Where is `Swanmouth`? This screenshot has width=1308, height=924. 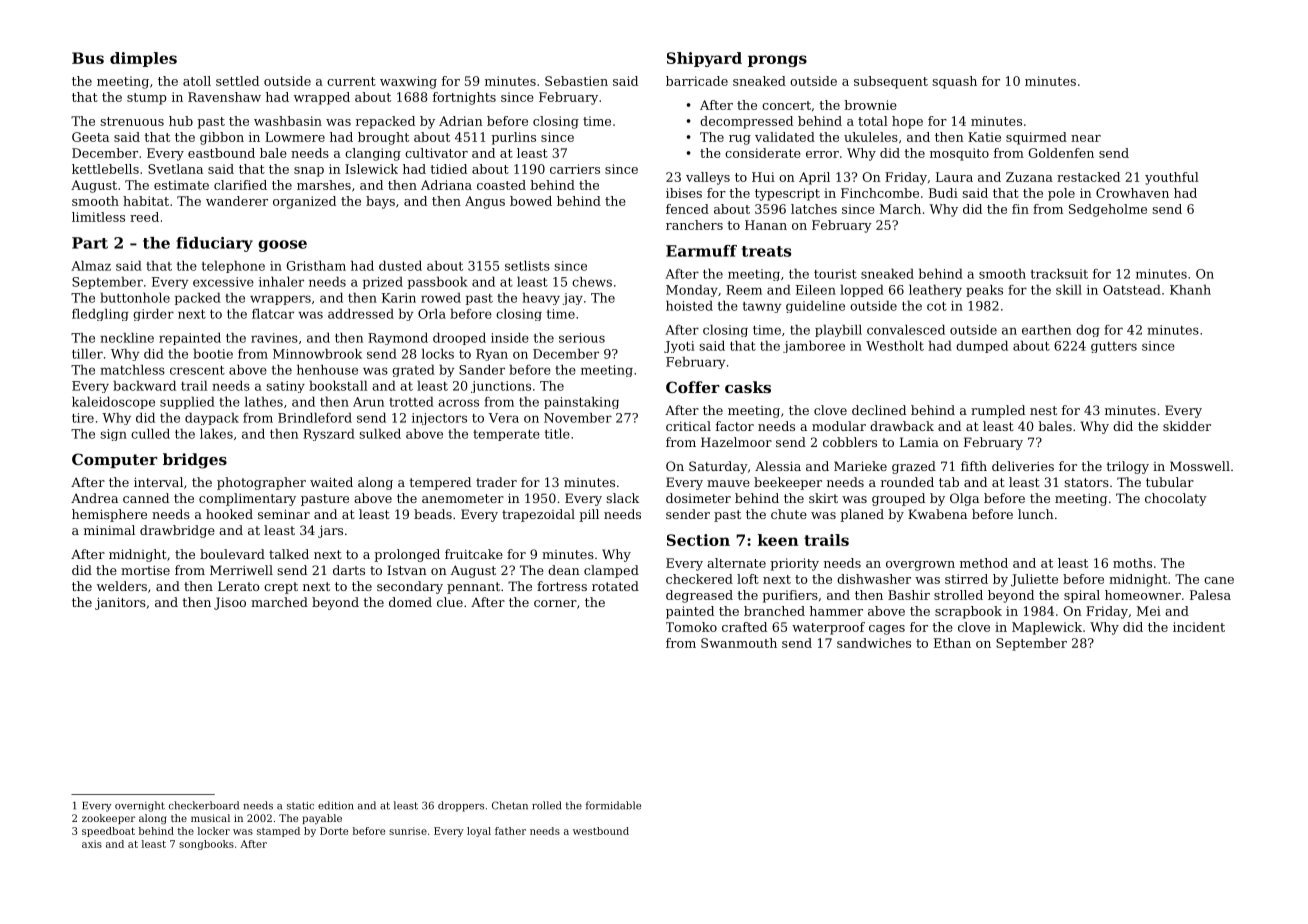
Swanmouth is located at coordinates (739, 643).
